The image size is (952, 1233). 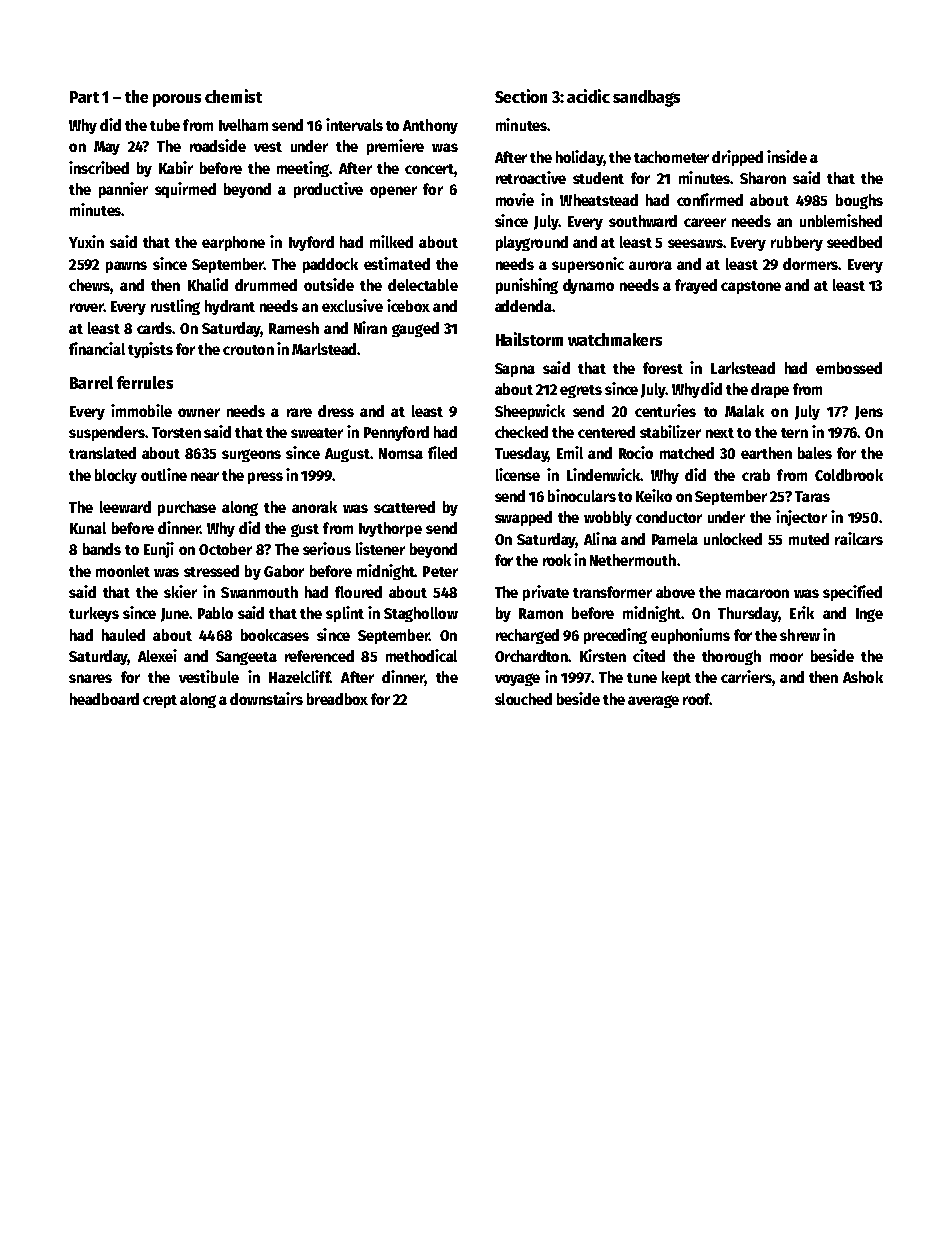 What do you see at coordinates (266, 698) in the page?
I see `downstairs` at bounding box center [266, 698].
